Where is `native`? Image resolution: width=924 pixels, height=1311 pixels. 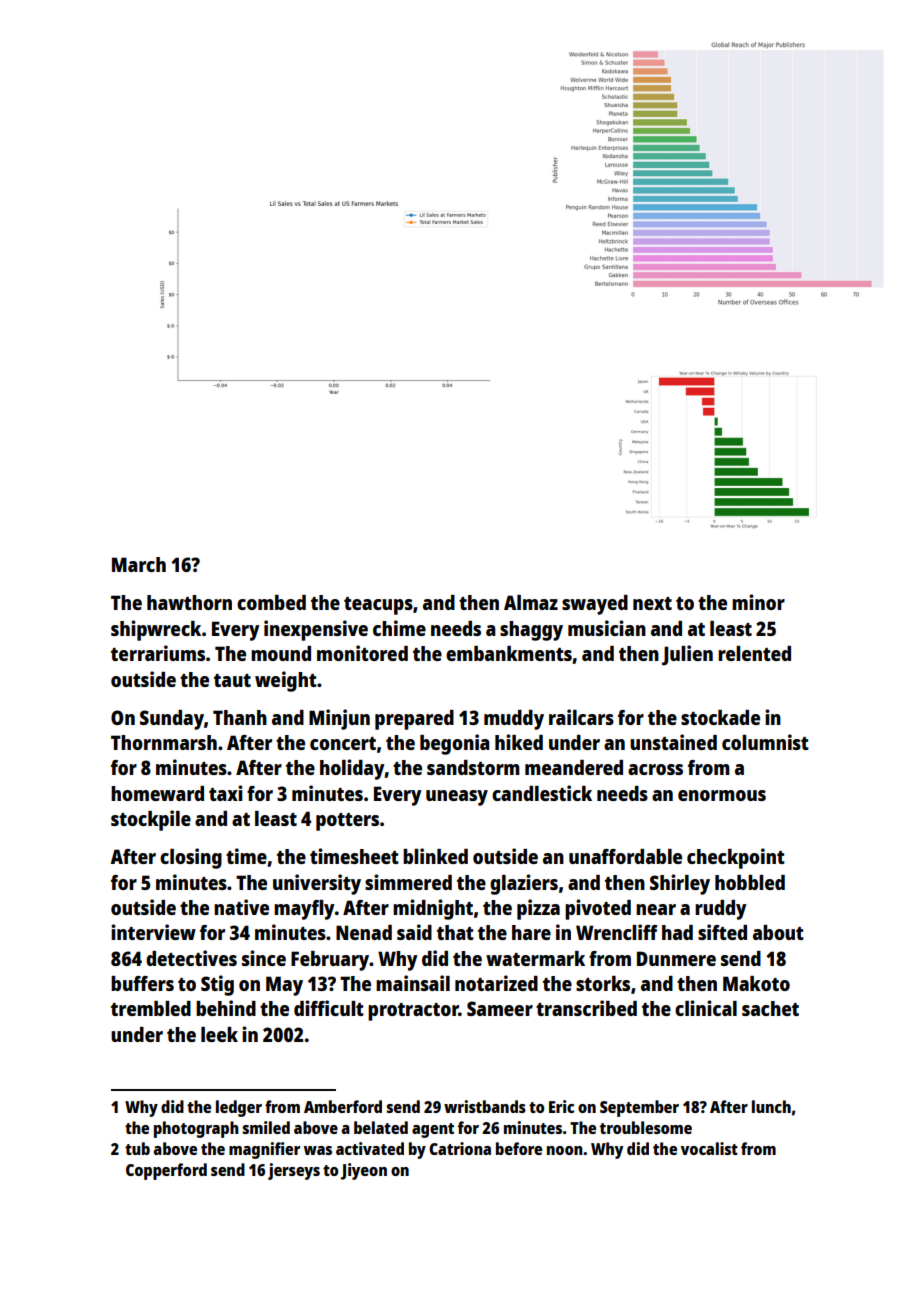
native is located at coordinates (241, 907).
